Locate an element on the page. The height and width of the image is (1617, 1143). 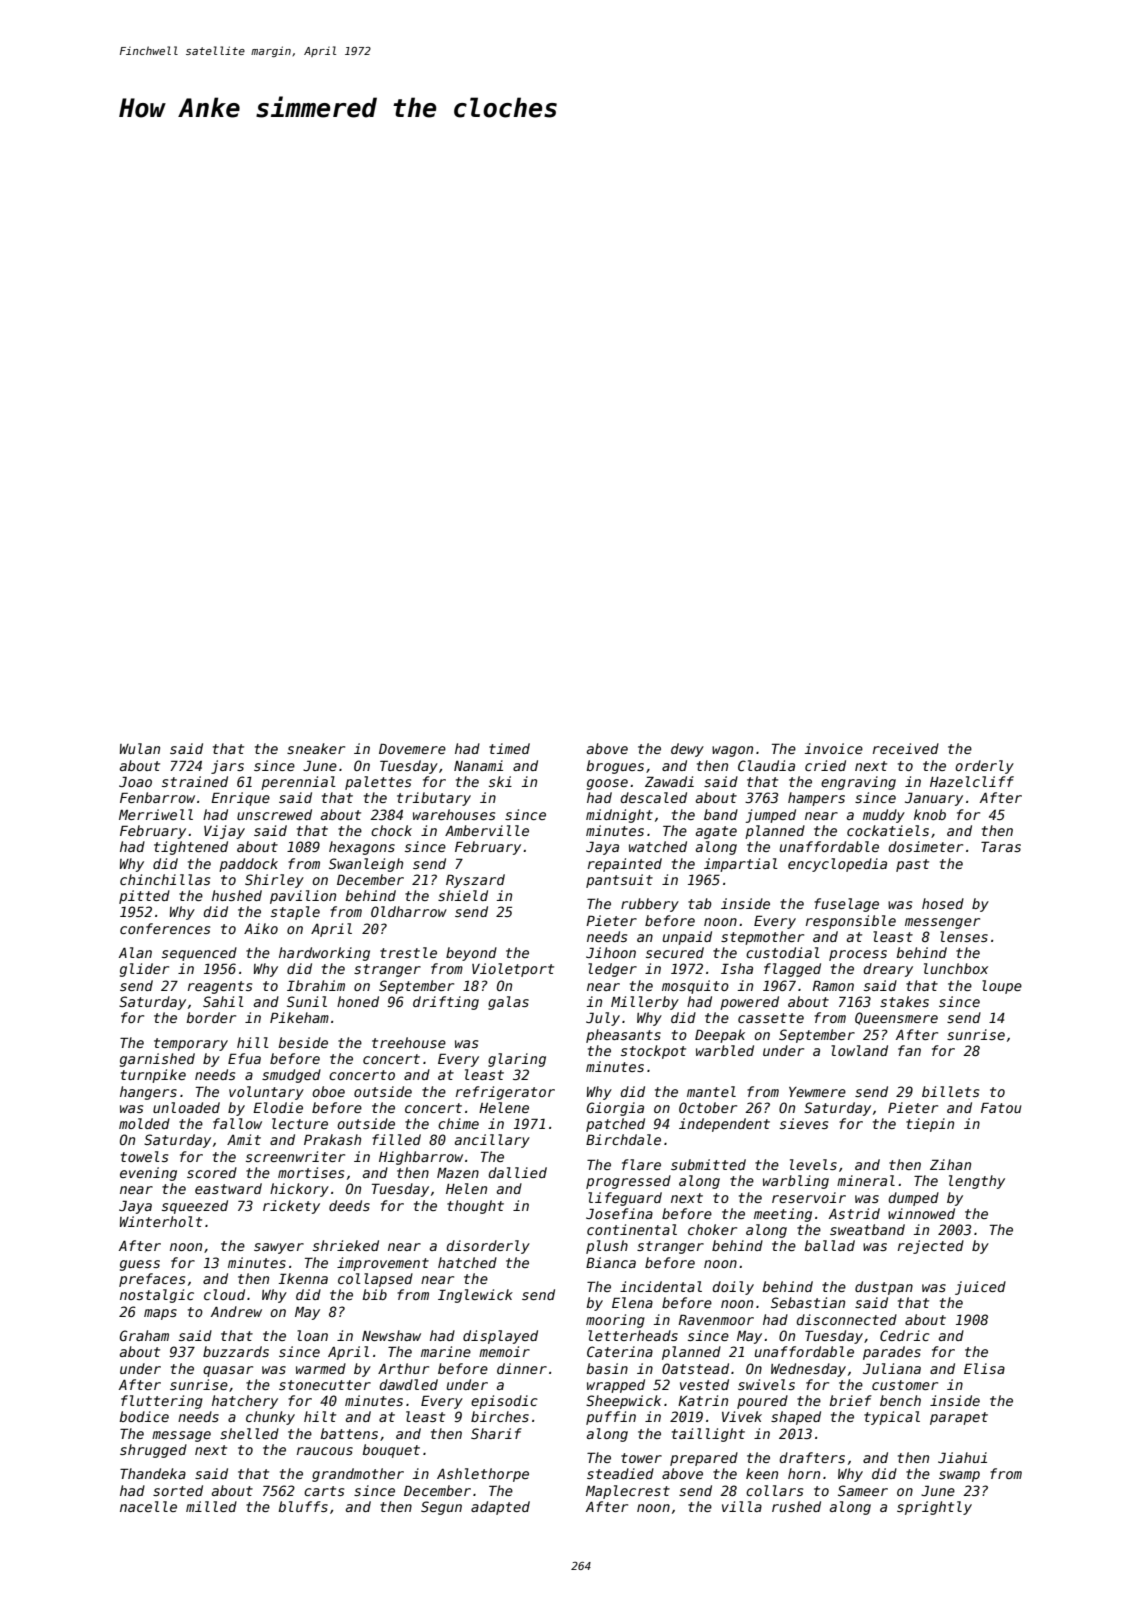
invoice is located at coordinates (833, 748).
